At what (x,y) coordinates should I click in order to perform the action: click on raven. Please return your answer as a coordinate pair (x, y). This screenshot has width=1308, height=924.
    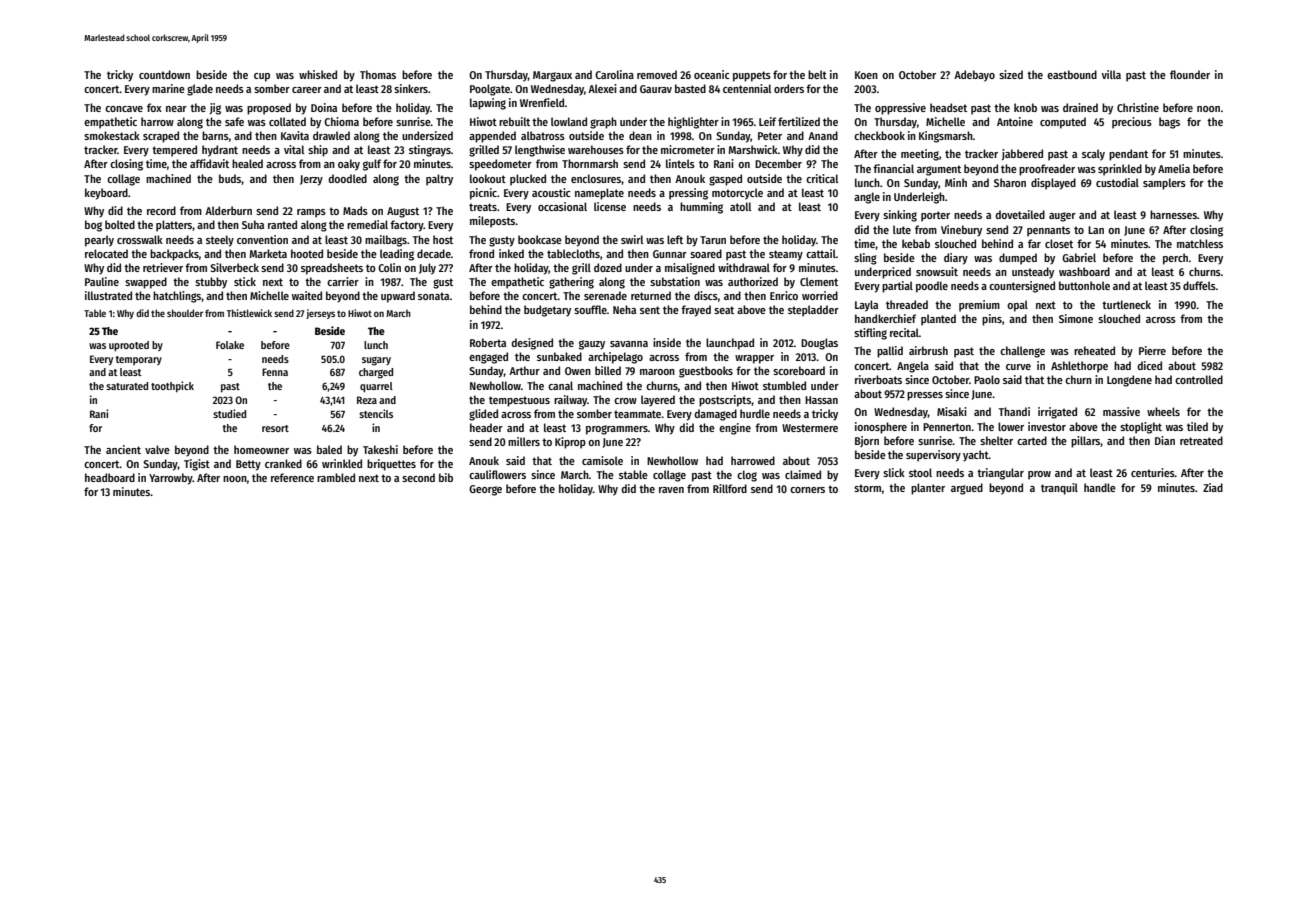
    Looking at the image, I should click on (671, 490).
